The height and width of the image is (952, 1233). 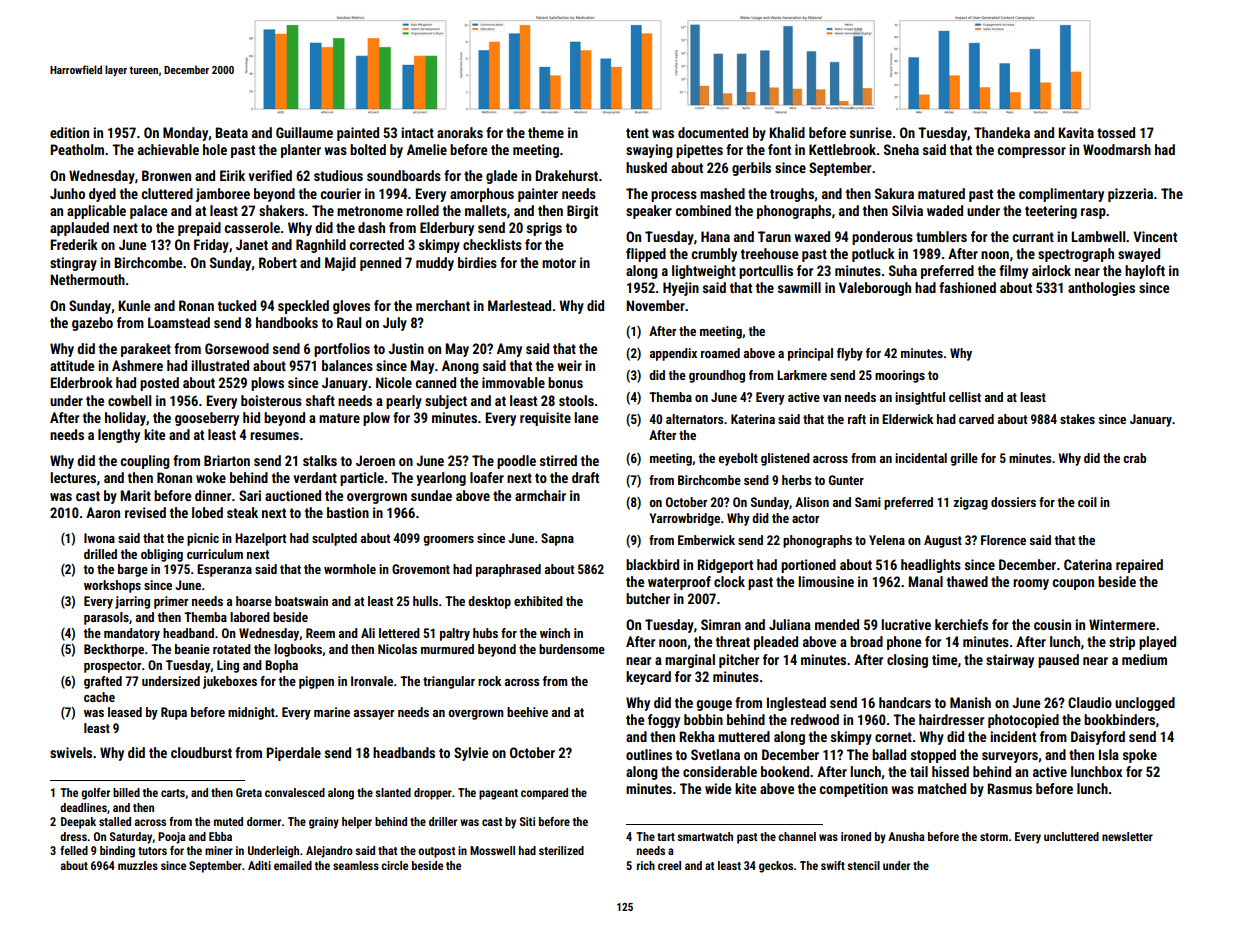 What do you see at coordinates (148, 212) in the image?
I see `palace` at bounding box center [148, 212].
